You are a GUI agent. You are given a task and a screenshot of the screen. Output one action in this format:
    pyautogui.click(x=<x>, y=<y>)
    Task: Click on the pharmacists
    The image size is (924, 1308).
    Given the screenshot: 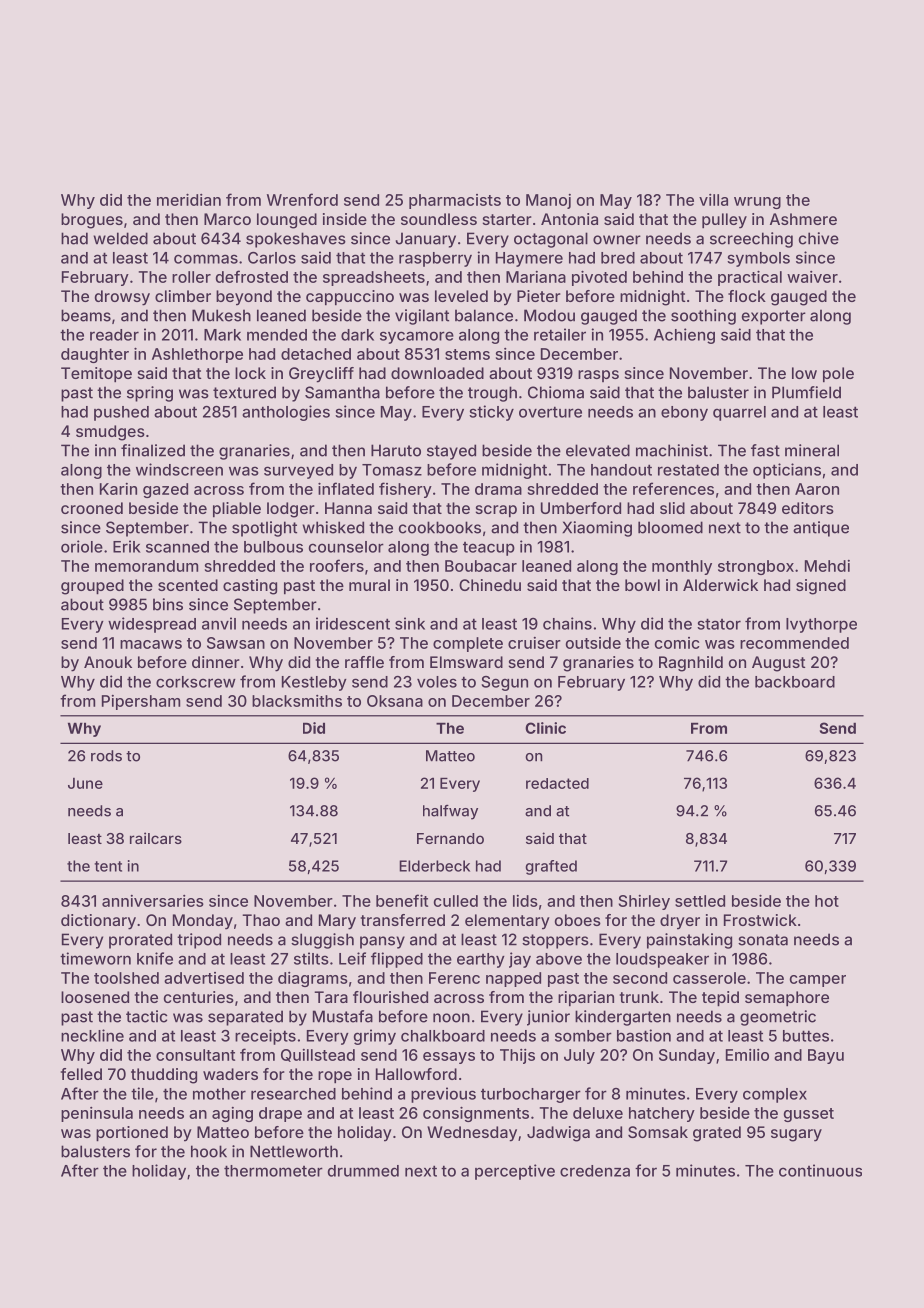 What is the action you would take?
    pyautogui.click(x=455, y=201)
